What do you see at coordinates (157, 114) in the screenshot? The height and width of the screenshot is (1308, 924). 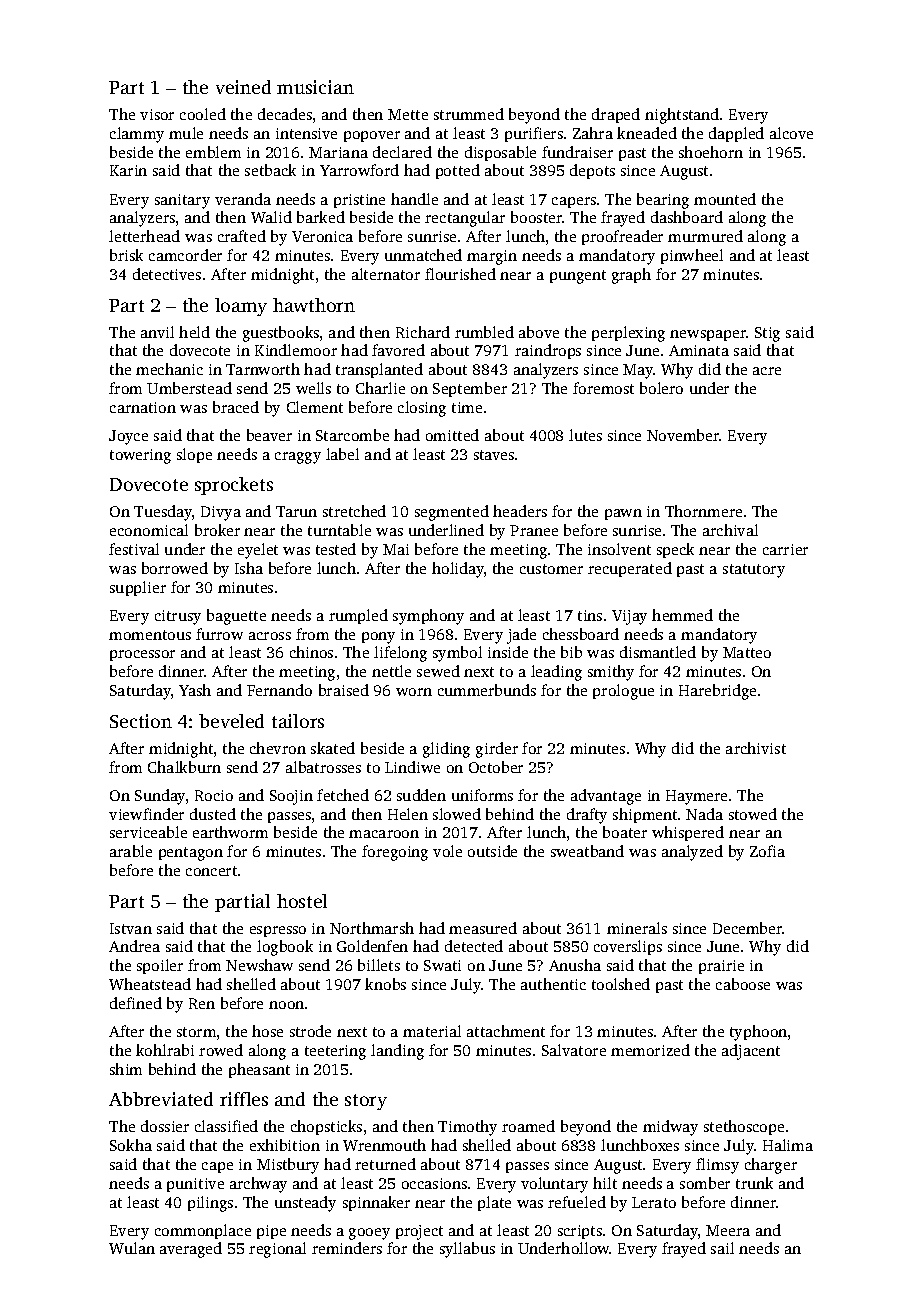 I see `visor` at bounding box center [157, 114].
